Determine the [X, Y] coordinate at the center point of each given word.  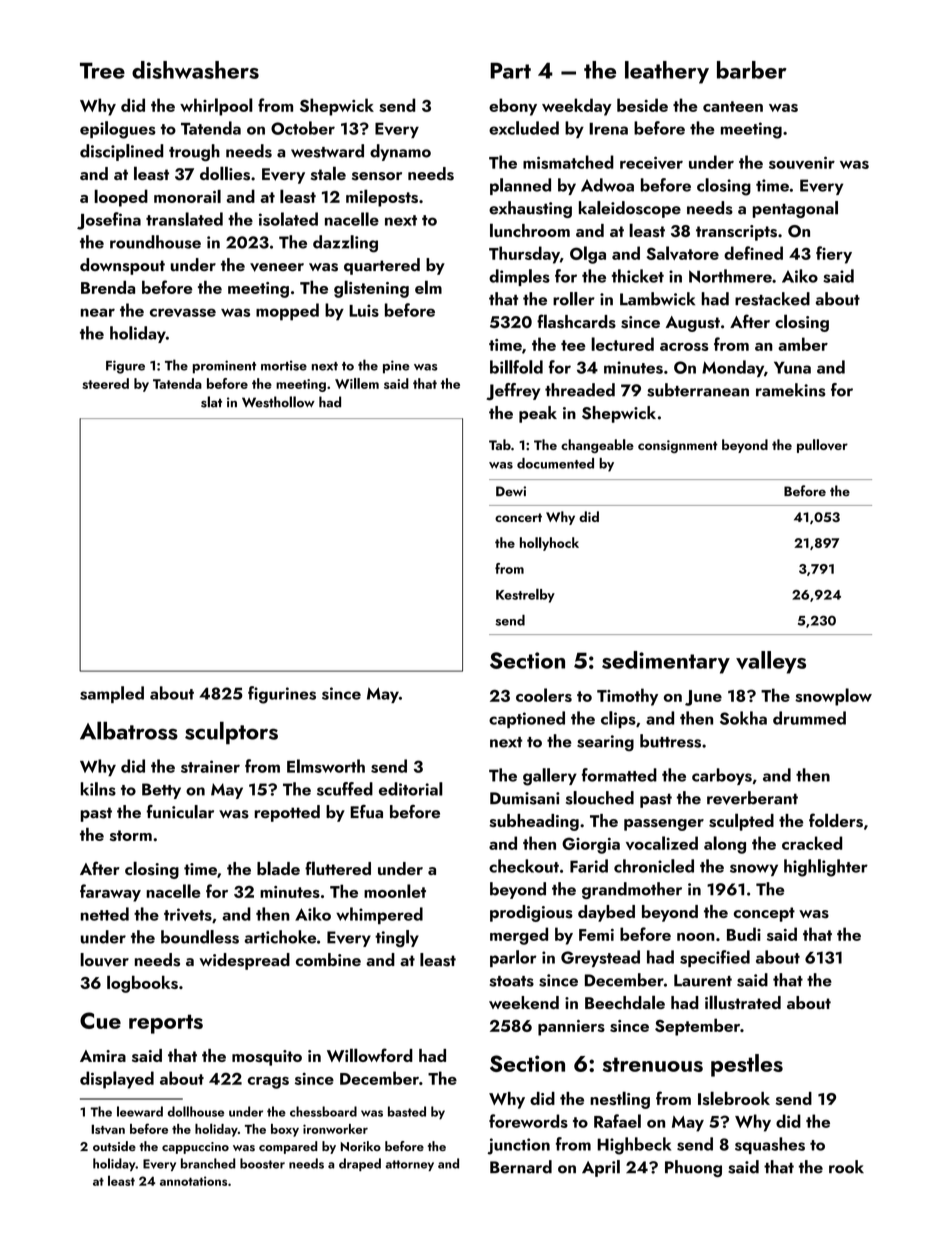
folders [836, 820]
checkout [524, 866]
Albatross [129, 730]
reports [166, 1024]
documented [555, 463]
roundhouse [155, 242]
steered [105, 383]
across [684, 347]
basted [407, 1111]
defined [753, 253]
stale [328, 173]
